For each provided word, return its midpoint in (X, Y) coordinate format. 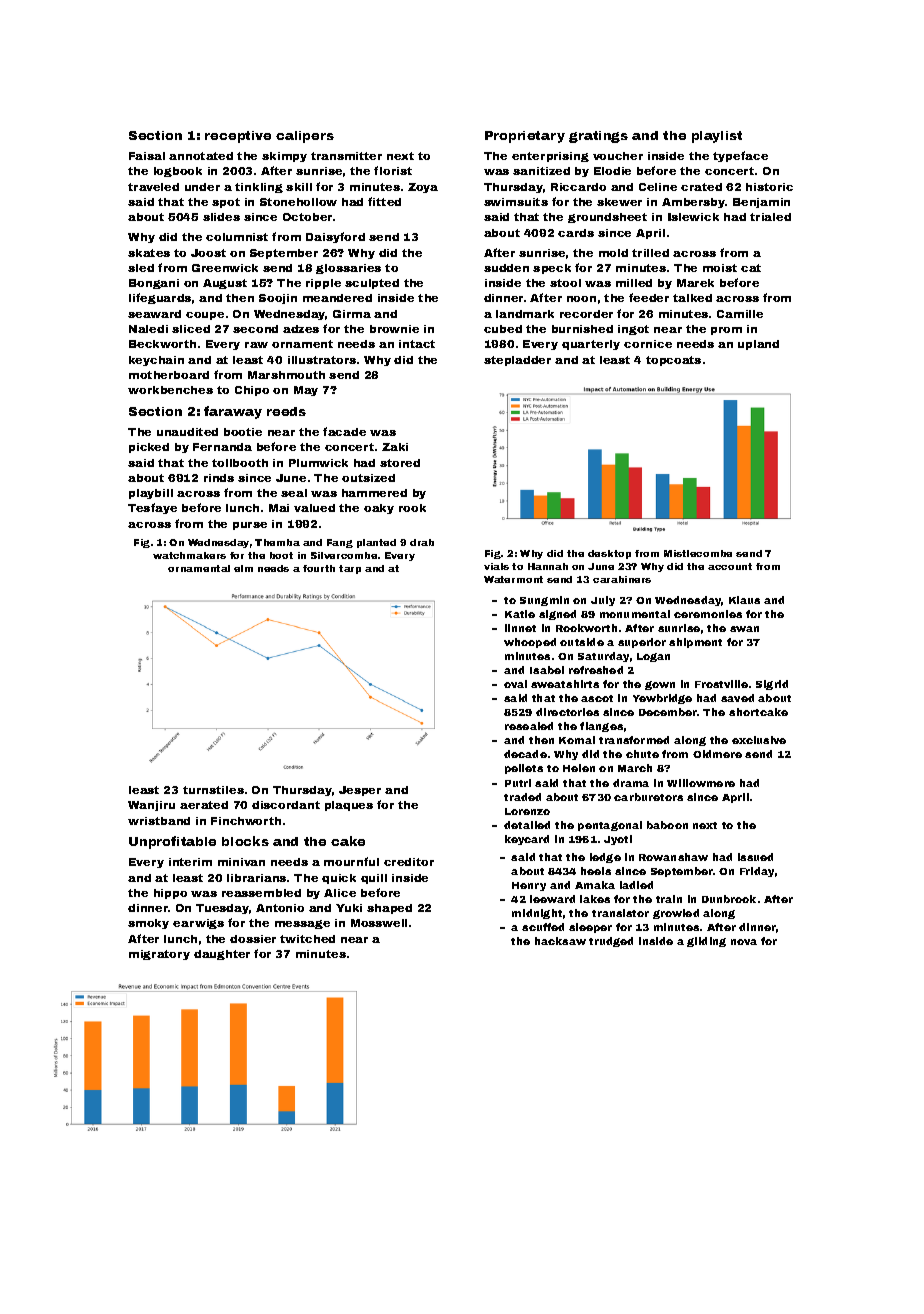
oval (515, 684)
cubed (503, 329)
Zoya (423, 188)
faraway (233, 412)
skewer (619, 202)
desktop (609, 554)
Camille (740, 314)
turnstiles (213, 790)
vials (496, 566)
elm (243, 568)
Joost (208, 253)
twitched (307, 939)
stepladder (517, 361)
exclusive (759, 740)
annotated (201, 156)
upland (758, 345)
